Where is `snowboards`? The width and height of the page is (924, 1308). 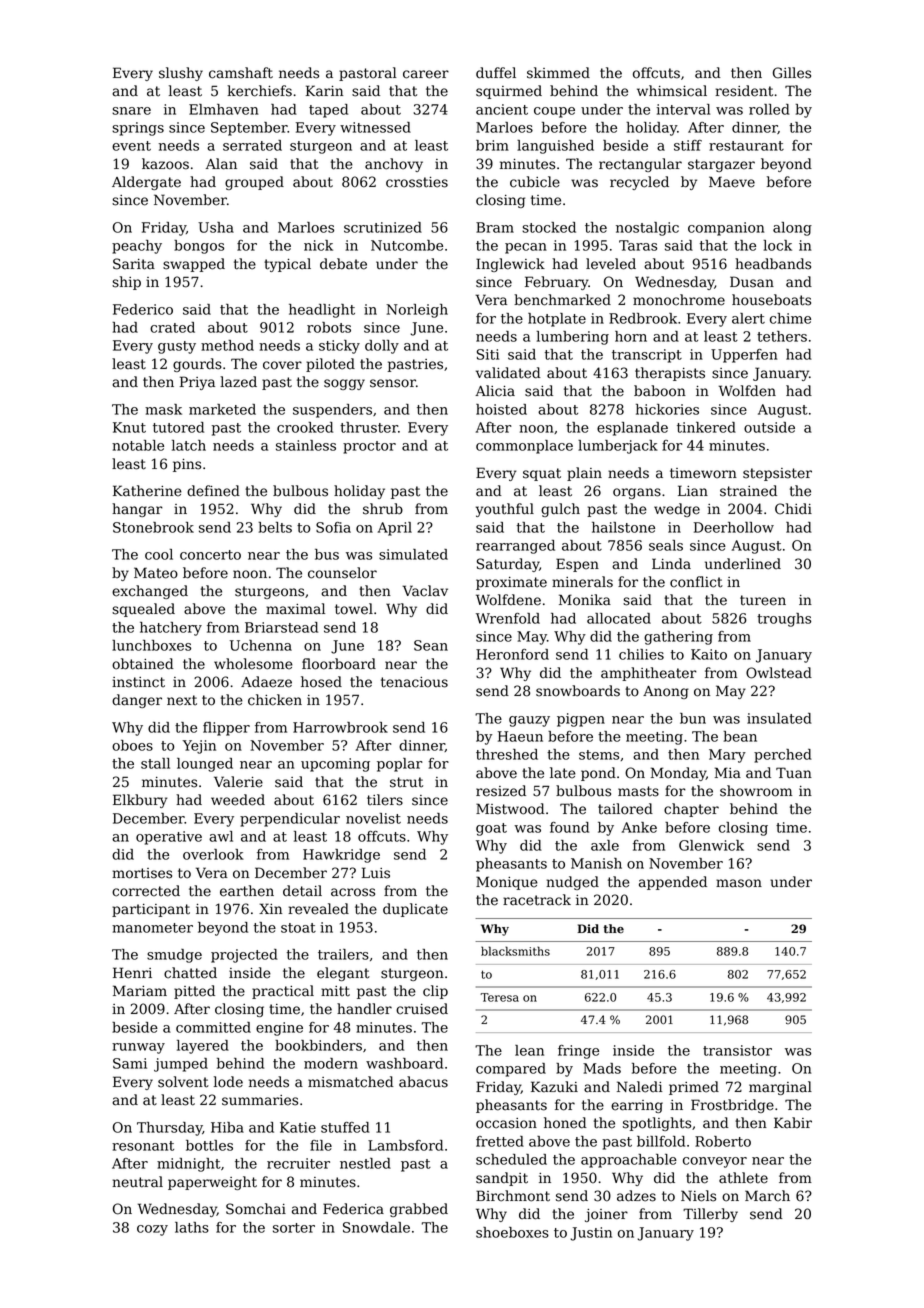
snowboards is located at coordinates (578, 691).
